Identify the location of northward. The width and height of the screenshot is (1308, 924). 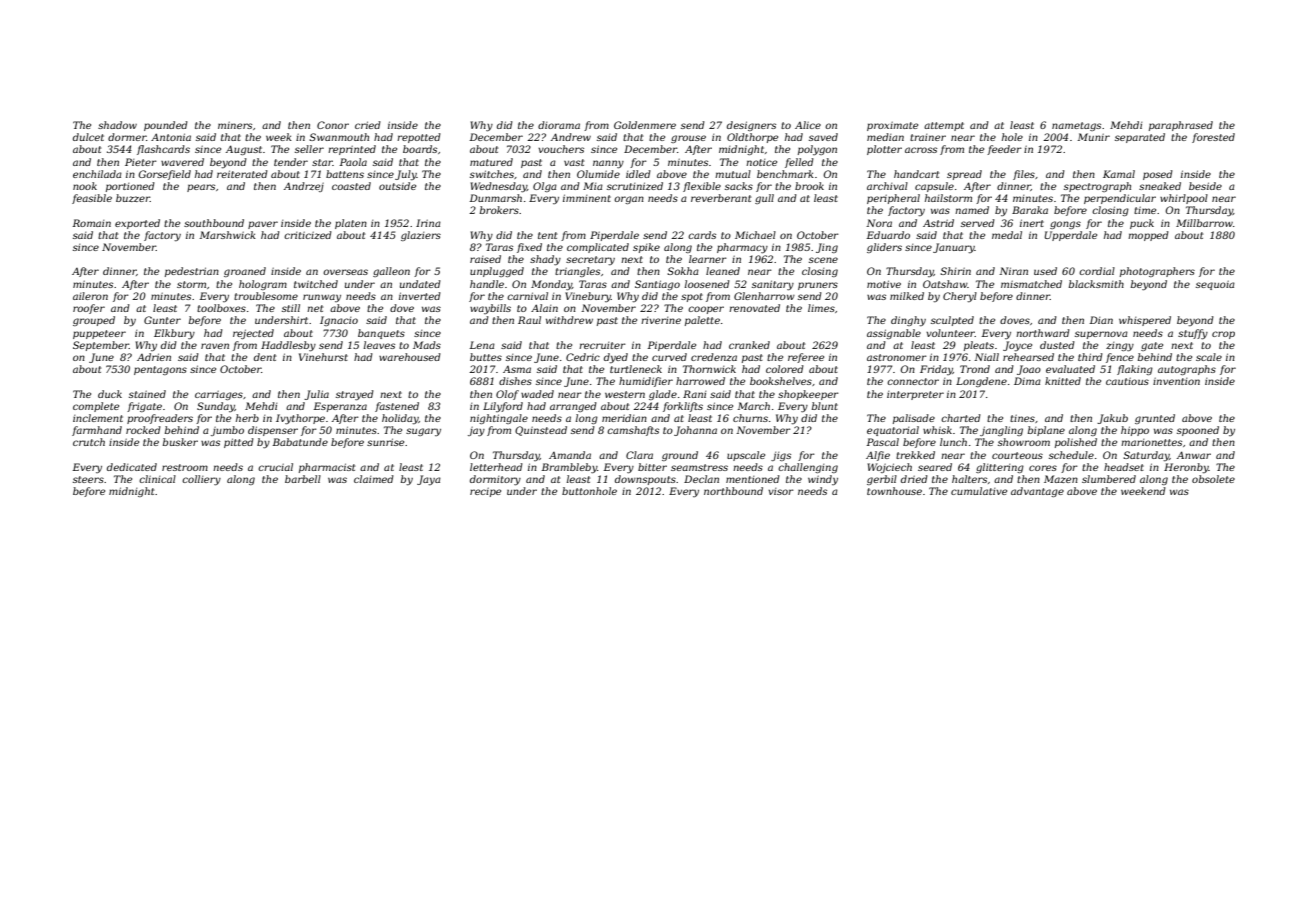
(1043, 333).
